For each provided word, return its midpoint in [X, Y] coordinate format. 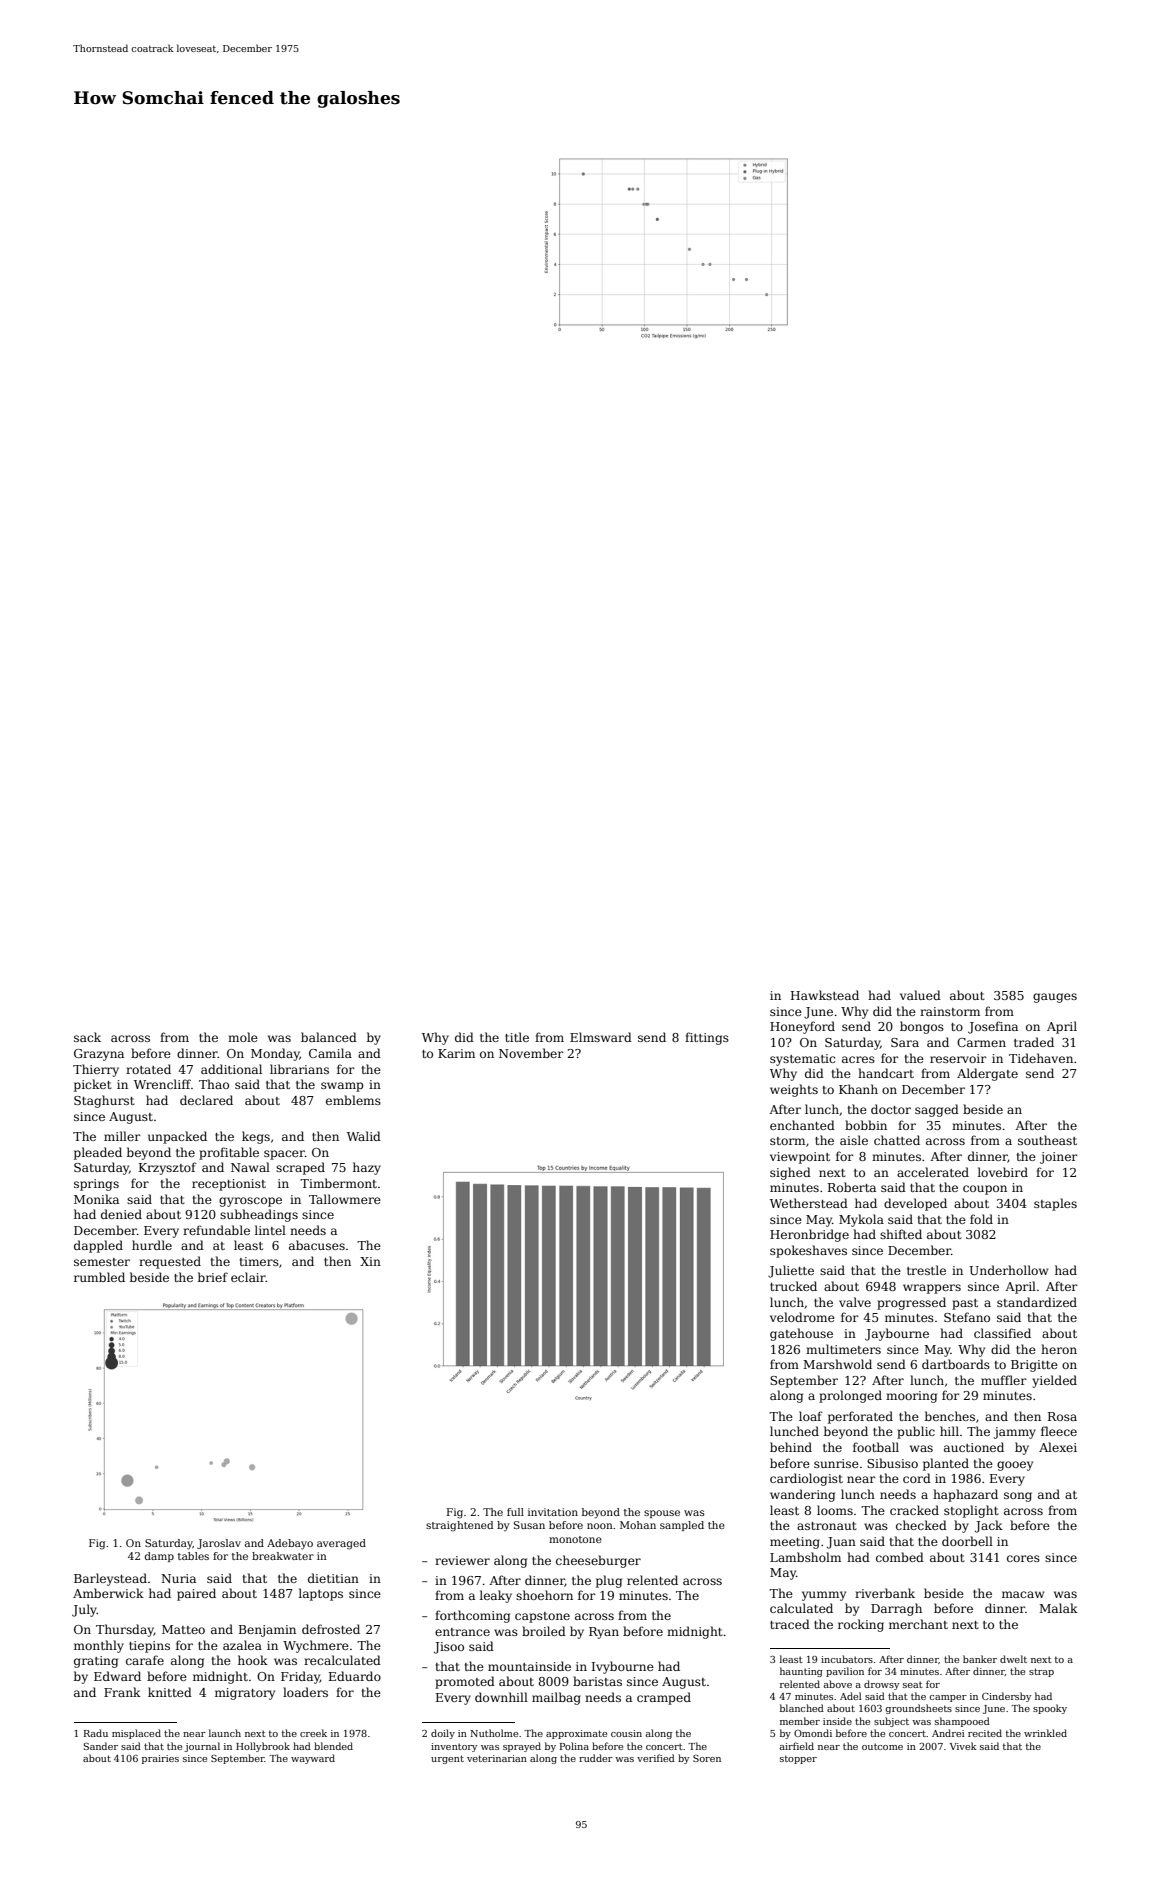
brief [213, 1277]
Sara [905, 1042]
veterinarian [497, 1758]
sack [87, 1037]
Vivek [963, 1746]
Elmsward [601, 1037]
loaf [811, 1416]
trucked [793, 1286]
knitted [170, 1692]
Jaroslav [219, 1544]
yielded [1054, 1381]
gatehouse [801, 1334]
